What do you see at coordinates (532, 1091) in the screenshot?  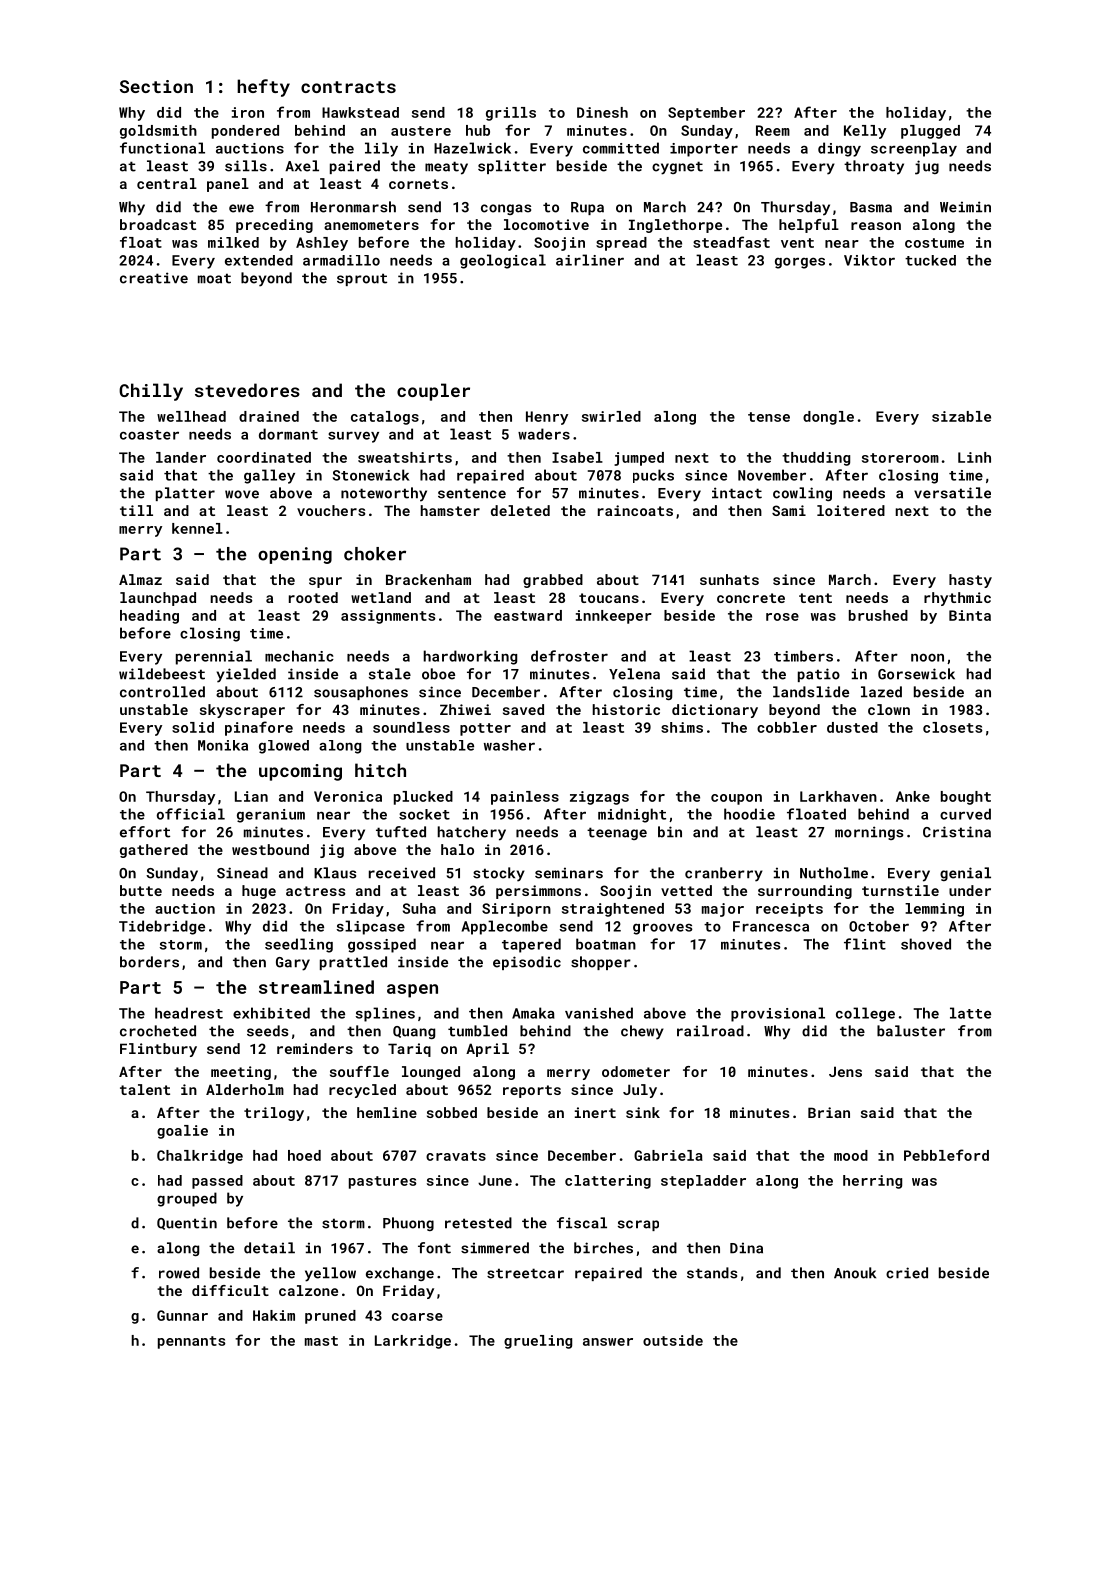 I see `reports` at bounding box center [532, 1091].
